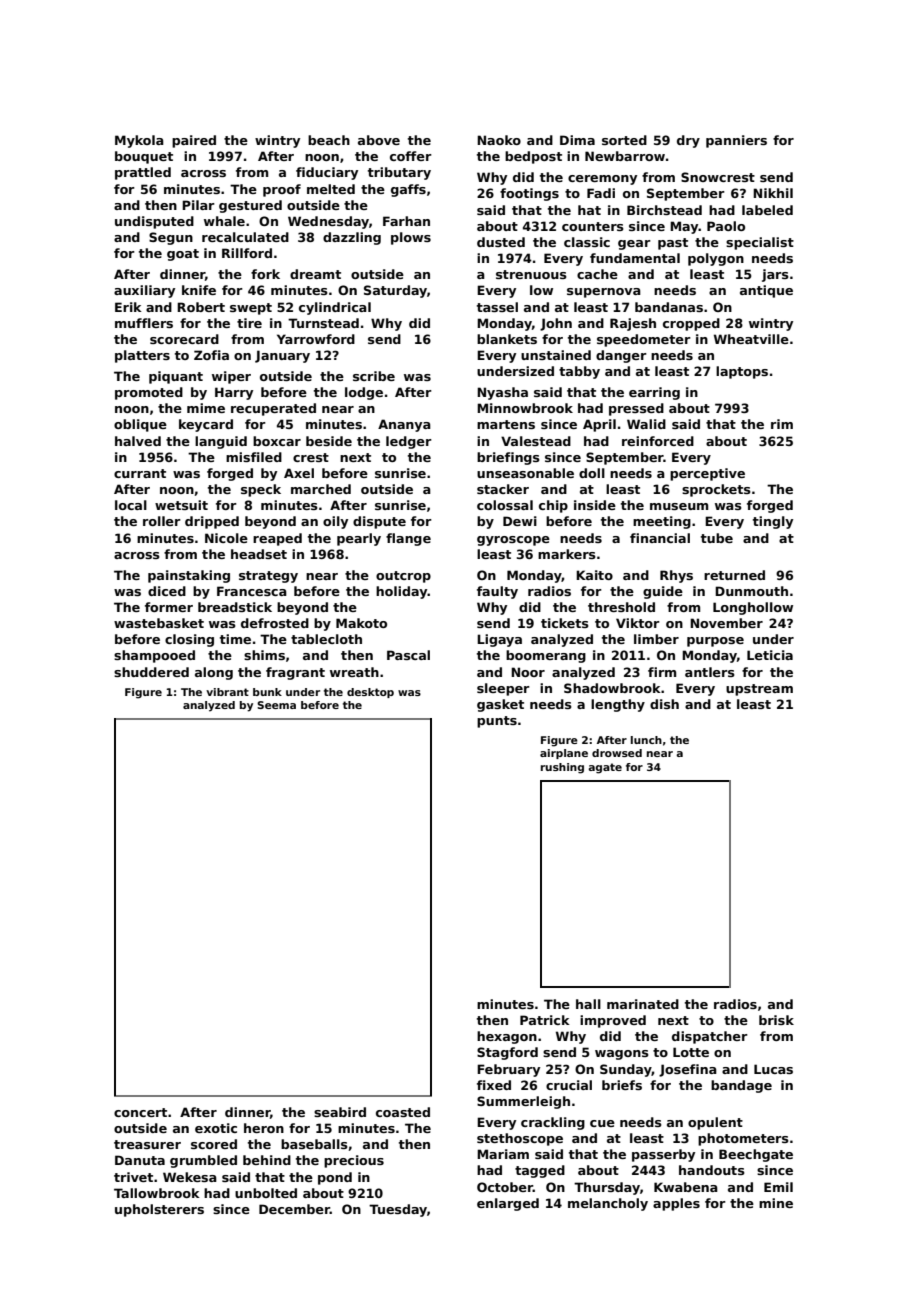  Describe the element at coordinates (159, 1210) in the page. I see `upholsterers` at that location.
